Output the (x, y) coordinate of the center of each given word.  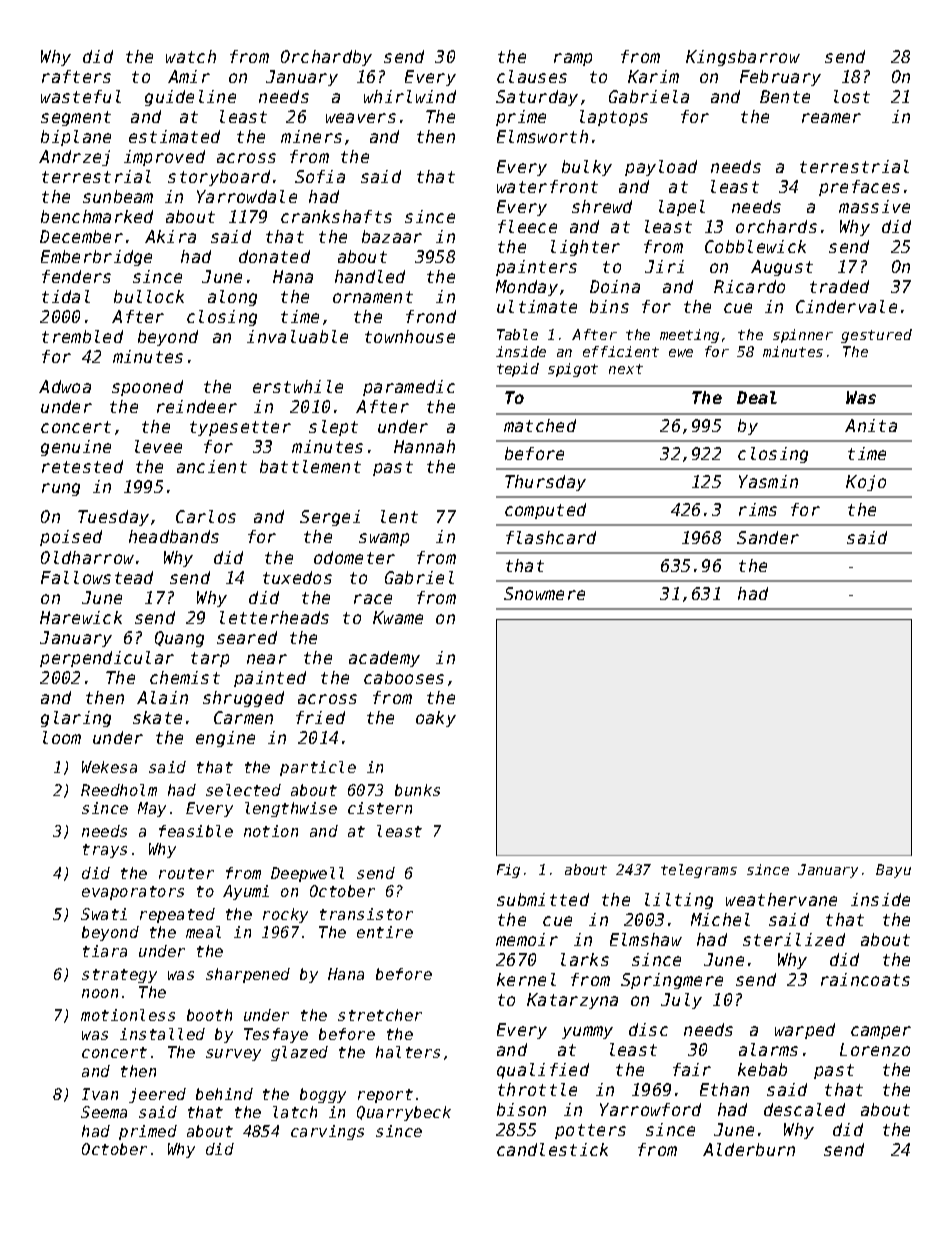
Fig (508, 871)
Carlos (206, 516)
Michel (720, 919)
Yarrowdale (247, 196)
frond (431, 316)
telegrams (699, 871)
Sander (768, 537)
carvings (327, 1132)
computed (545, 511)
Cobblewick (755, 246)
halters (408, 1052)
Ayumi (246, 892)
